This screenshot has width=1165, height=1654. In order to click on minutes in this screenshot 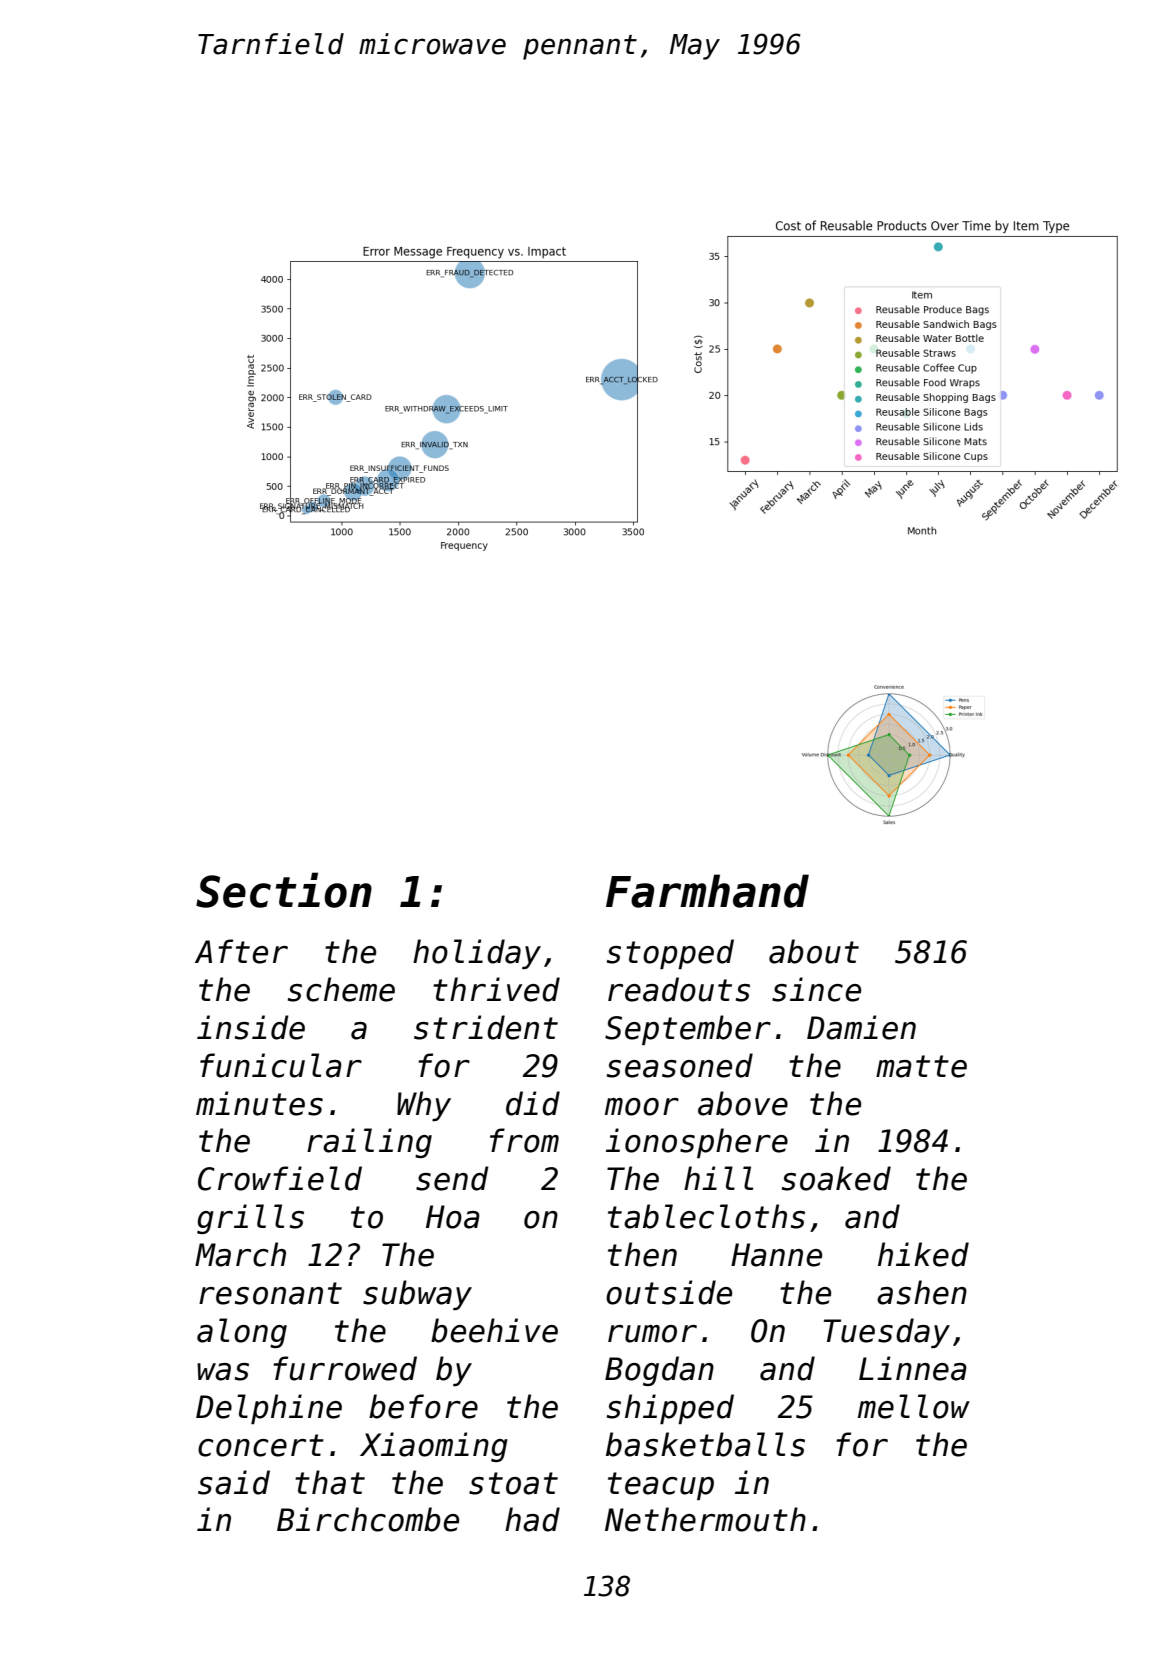, I will do `click(259, 1103)`.
